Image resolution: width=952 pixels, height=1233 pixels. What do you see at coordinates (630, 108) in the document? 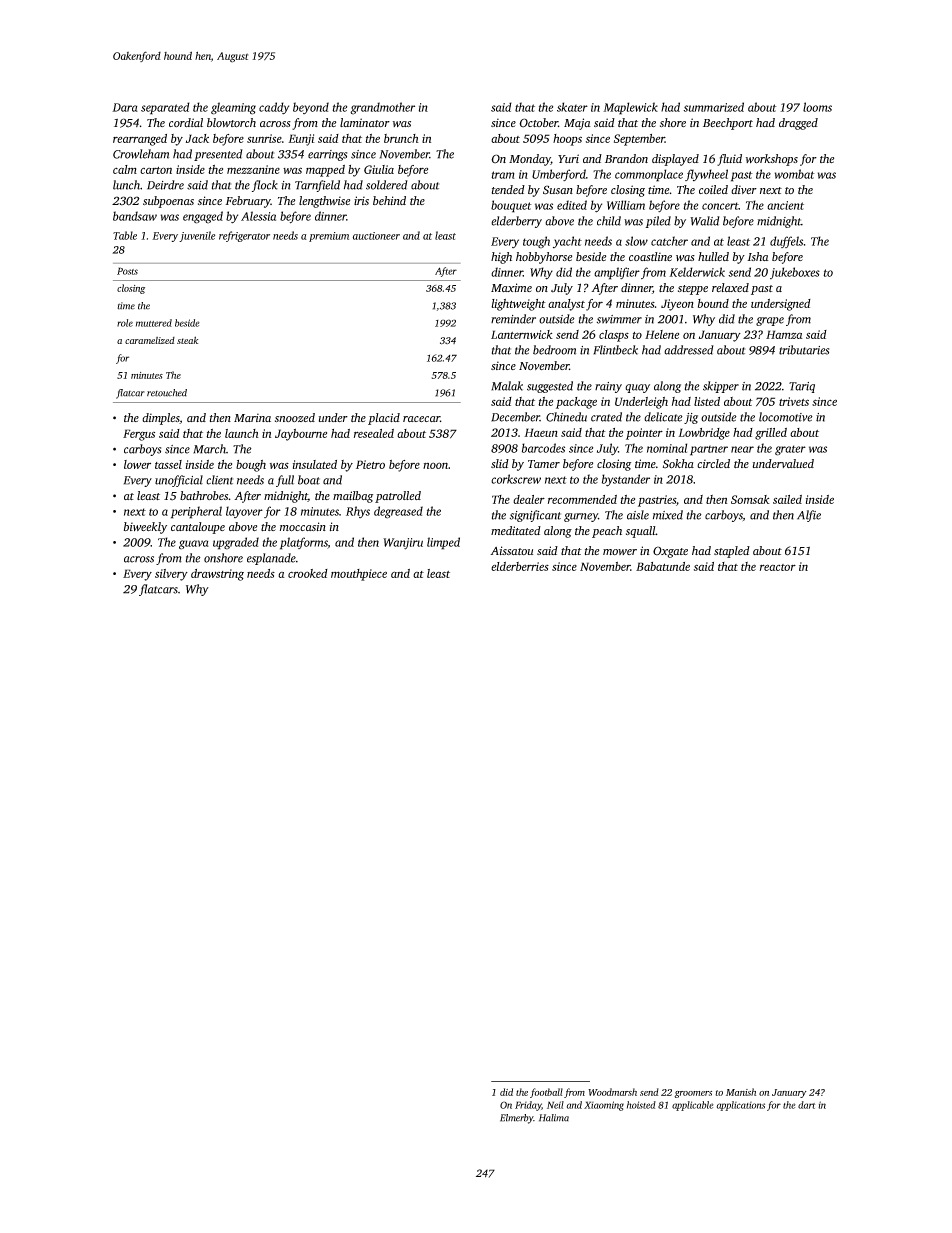
I see `Maplewick` at bounding box center [630, 108].
